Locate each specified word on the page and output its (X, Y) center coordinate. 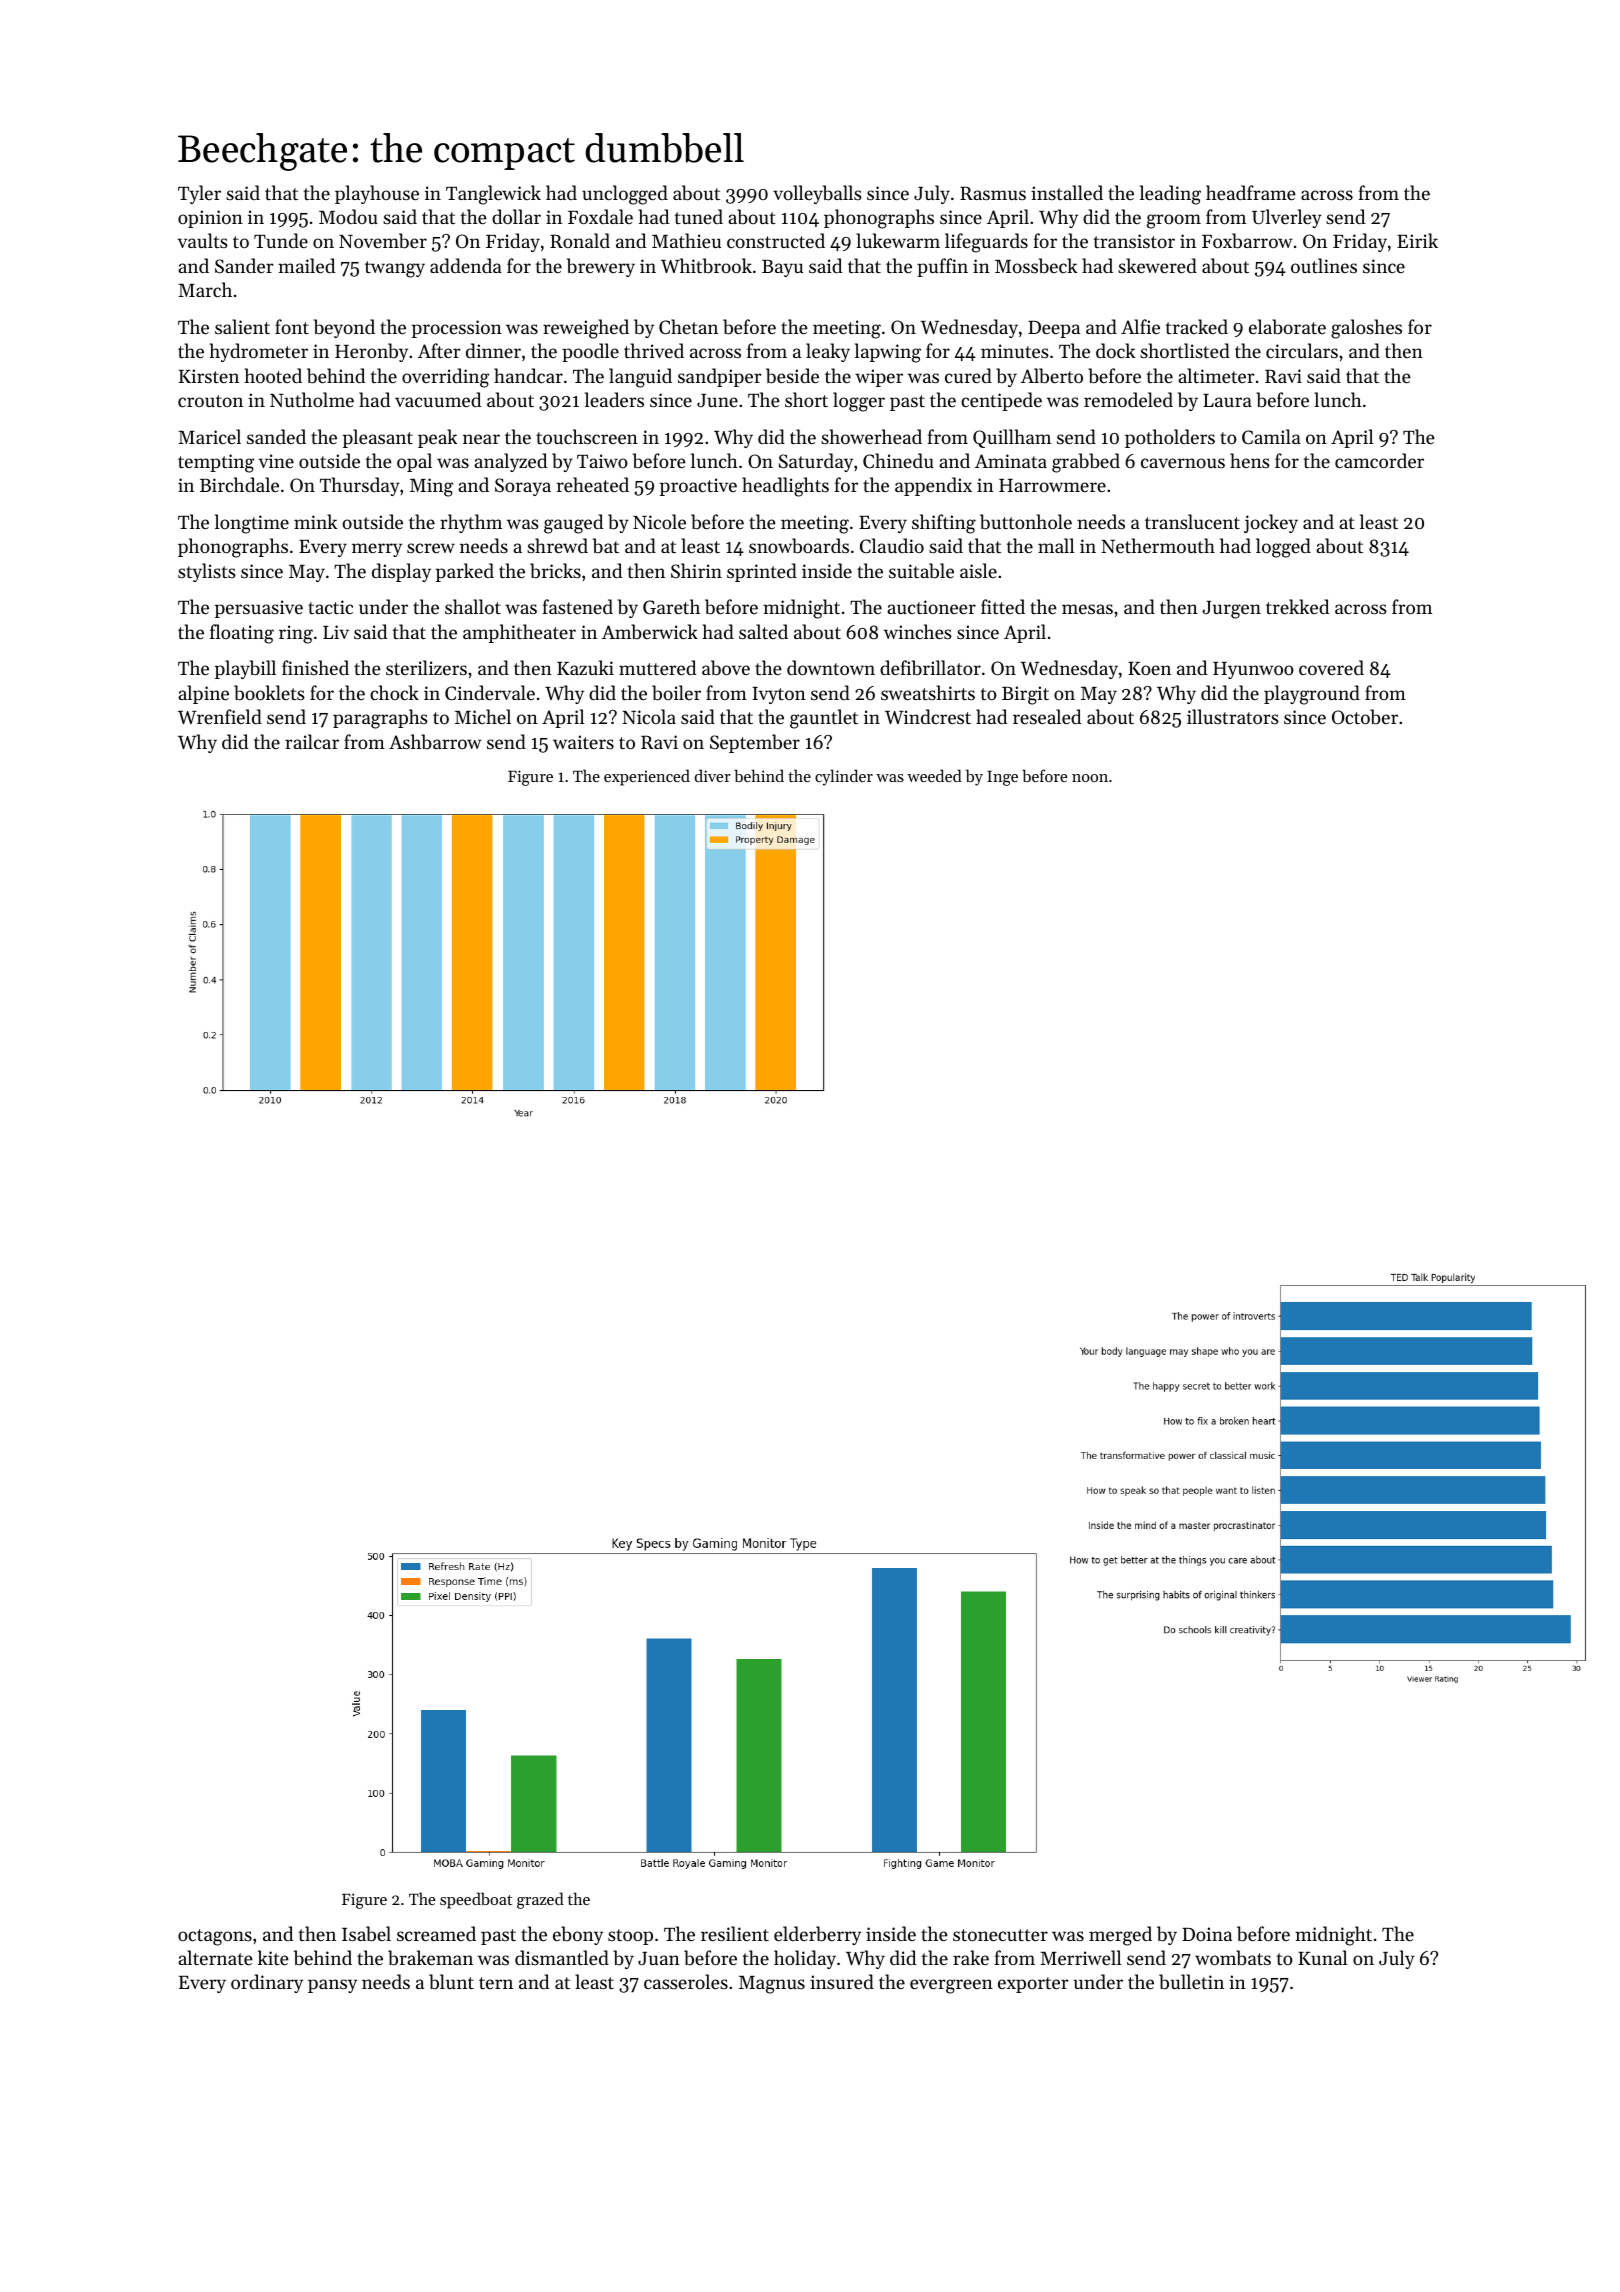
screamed (436, 1933)
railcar (312, 741)
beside (792, 376)
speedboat (476, 1900)
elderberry (817, 1935)
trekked (1297, 606)
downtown (831, 667)
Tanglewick (493, 195)
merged (1120, 1936)
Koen (1149, 668)
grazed (540, 1900)
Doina (1207, 1934)
